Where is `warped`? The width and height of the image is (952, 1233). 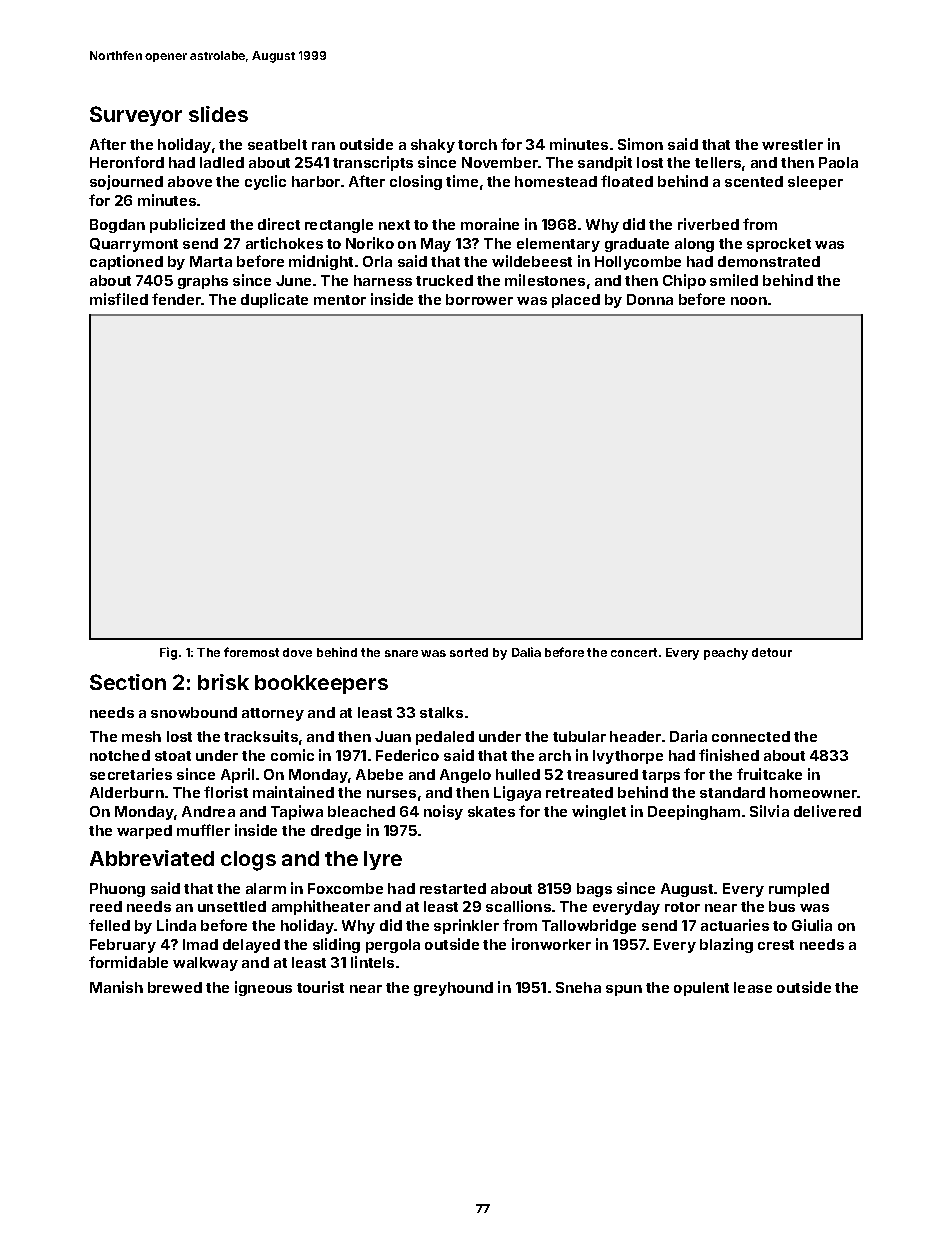
warped is located at coordinates (144, 832).
